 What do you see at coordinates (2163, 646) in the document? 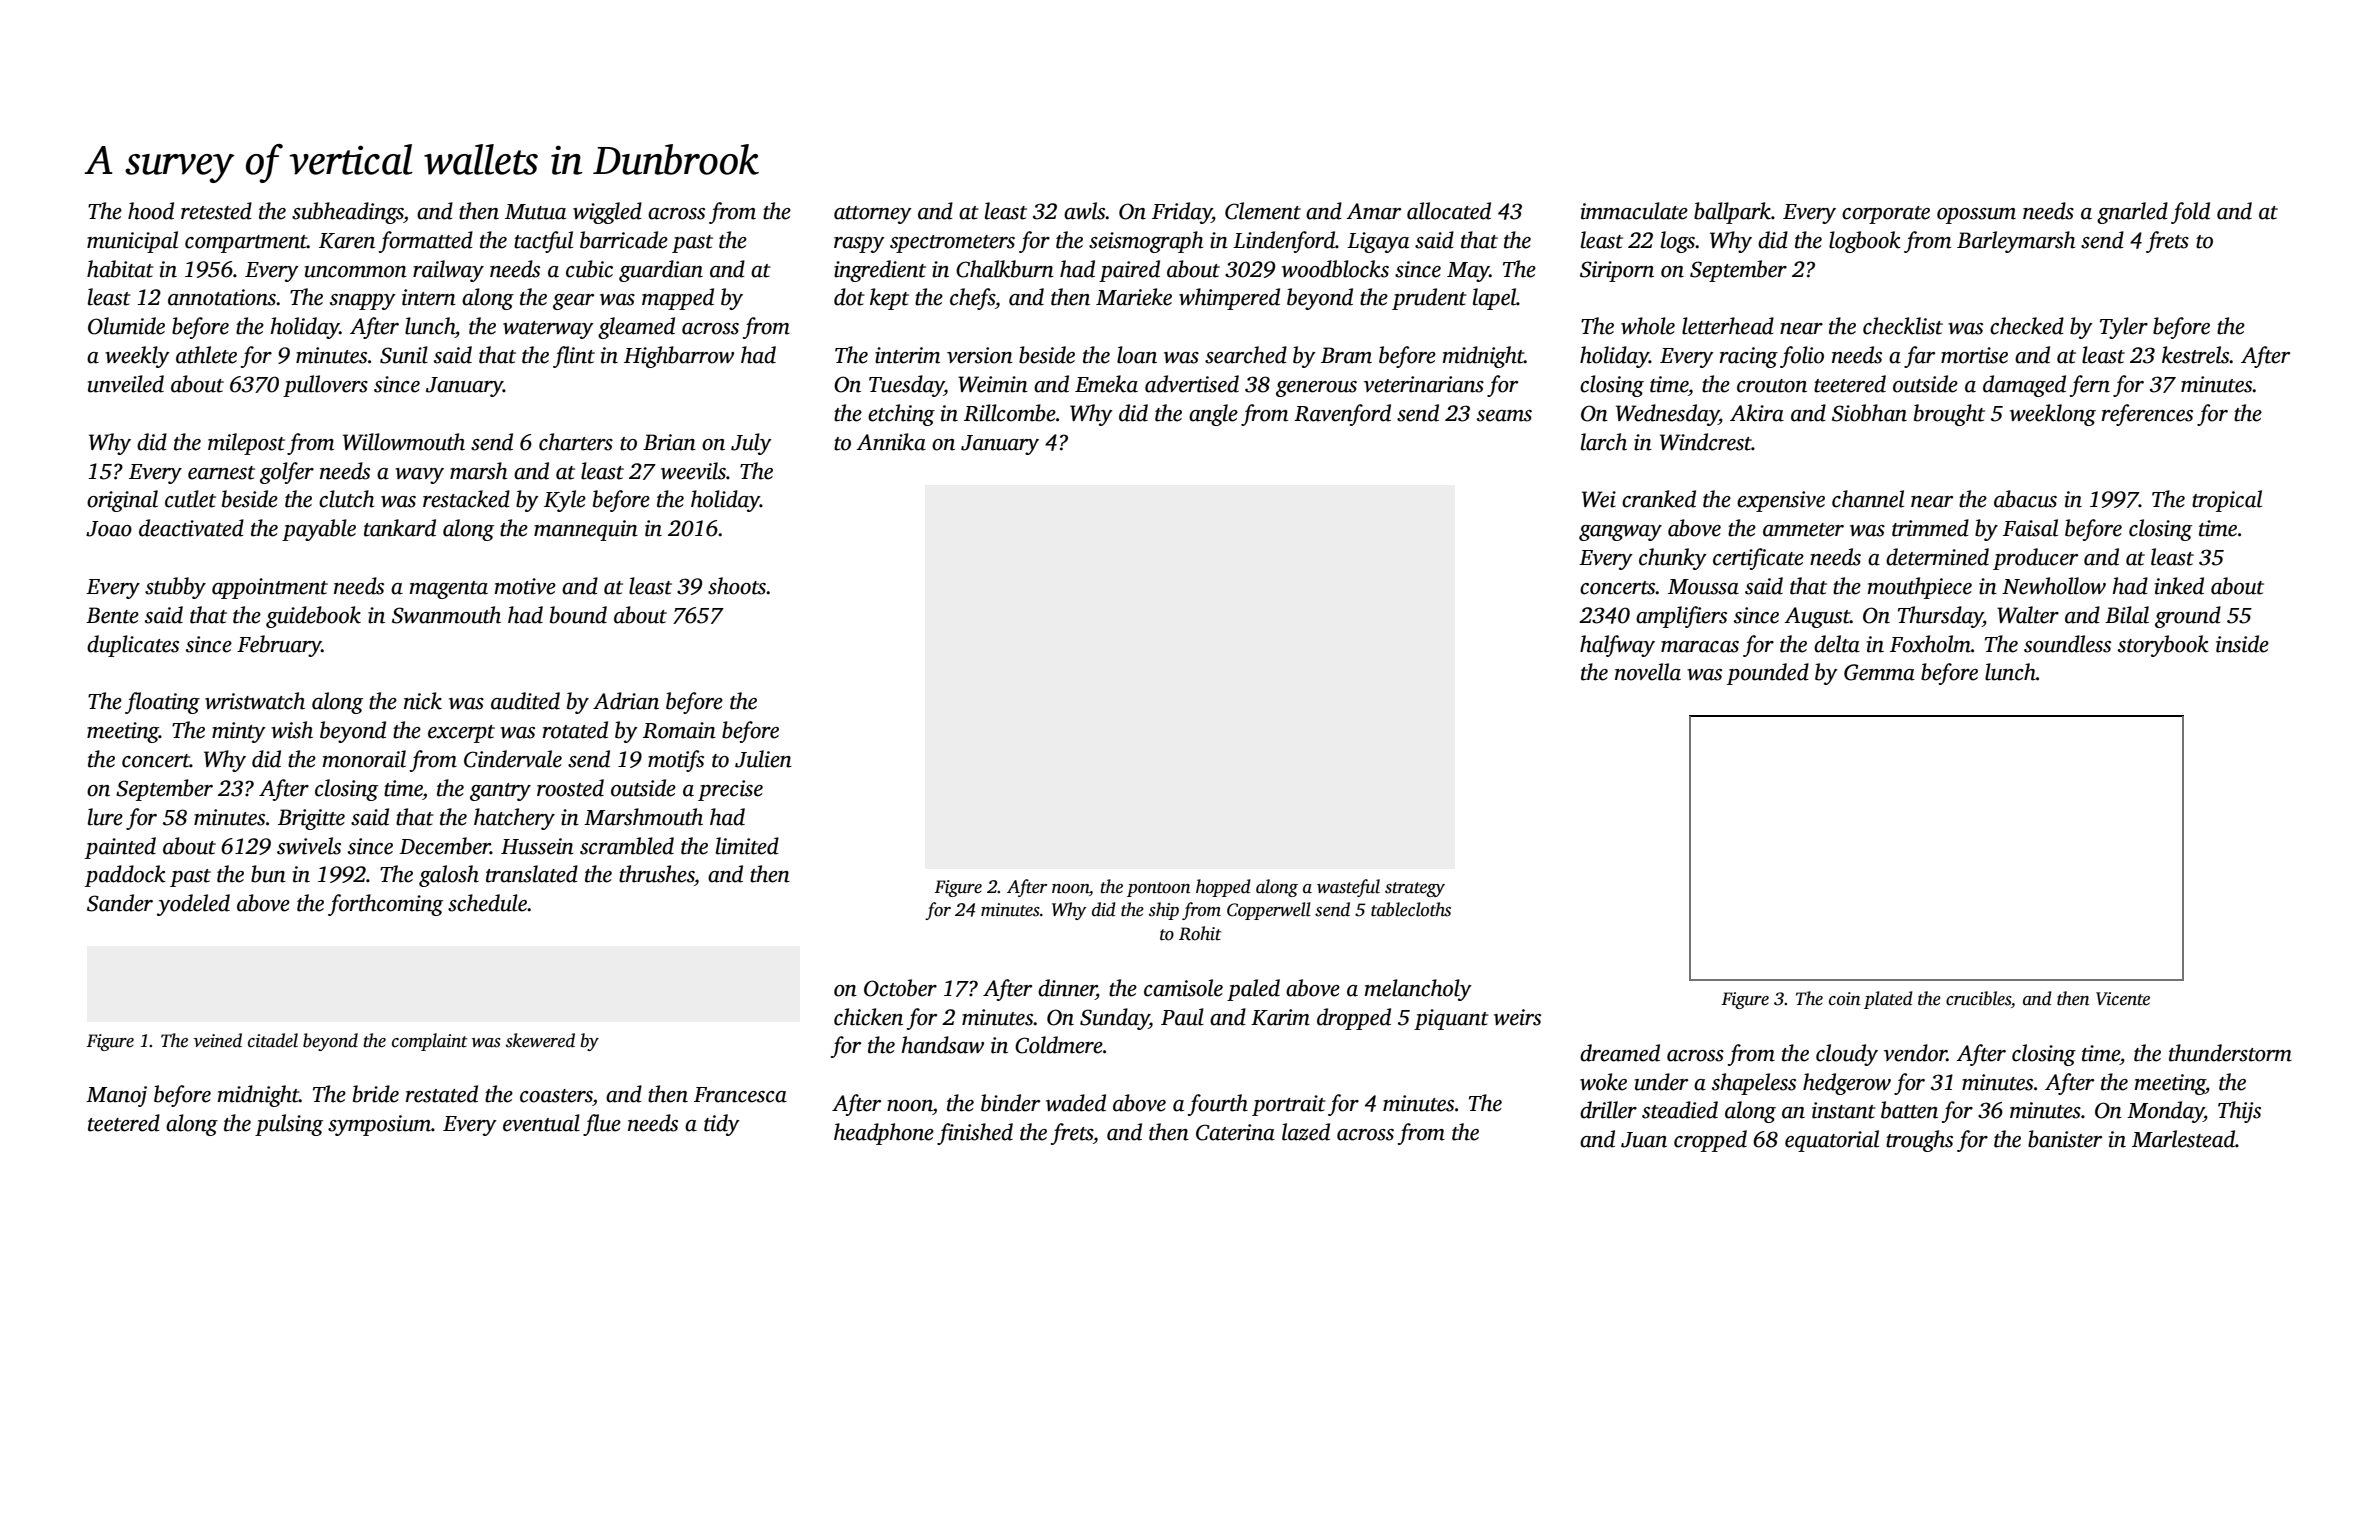
I see `storybook` at bounding box center [2163, 646].
